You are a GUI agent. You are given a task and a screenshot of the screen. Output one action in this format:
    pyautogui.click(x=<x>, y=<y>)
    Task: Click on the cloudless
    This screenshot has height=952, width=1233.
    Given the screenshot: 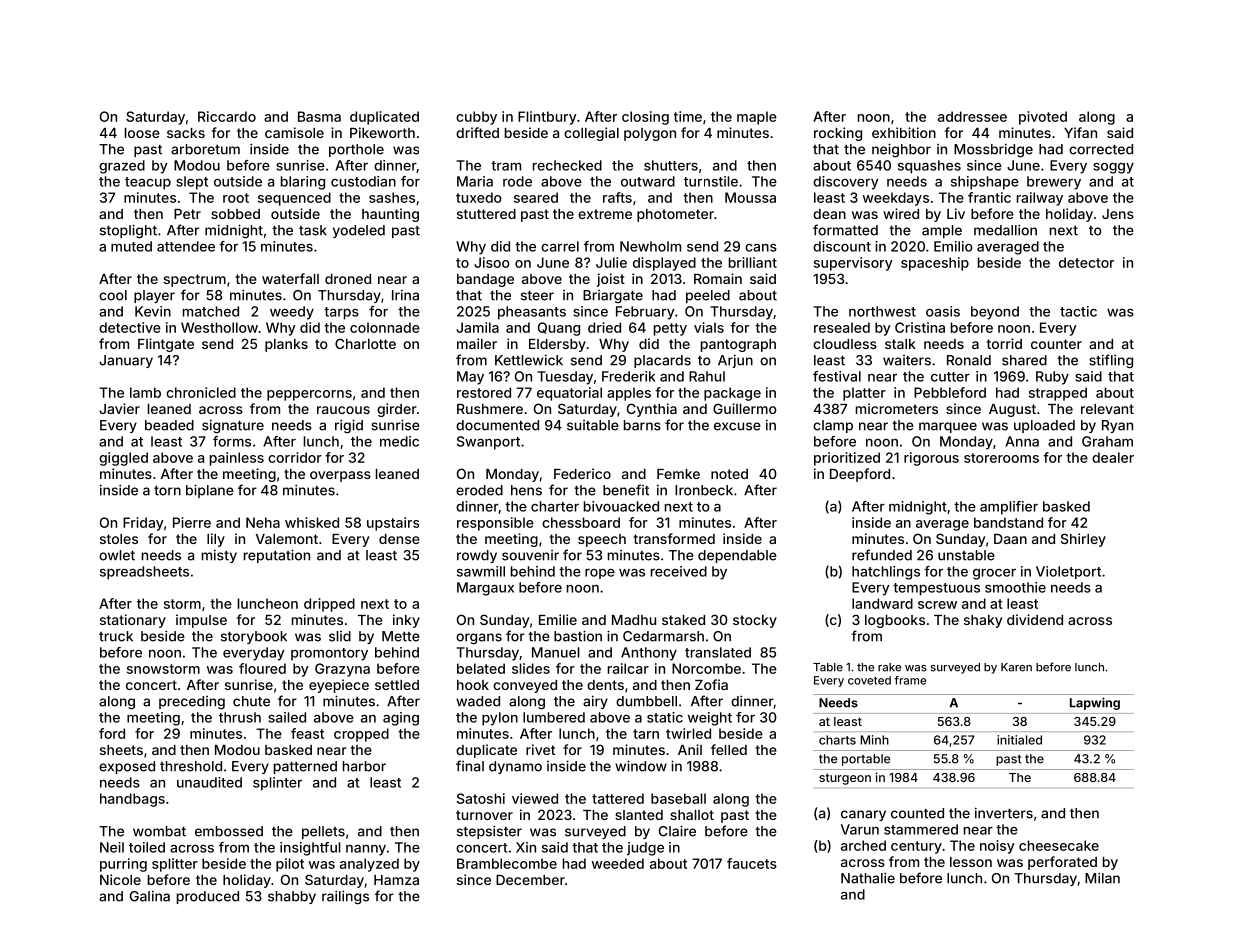 What is the action you would take?
    pyautogui.click(x=845, y=344)
